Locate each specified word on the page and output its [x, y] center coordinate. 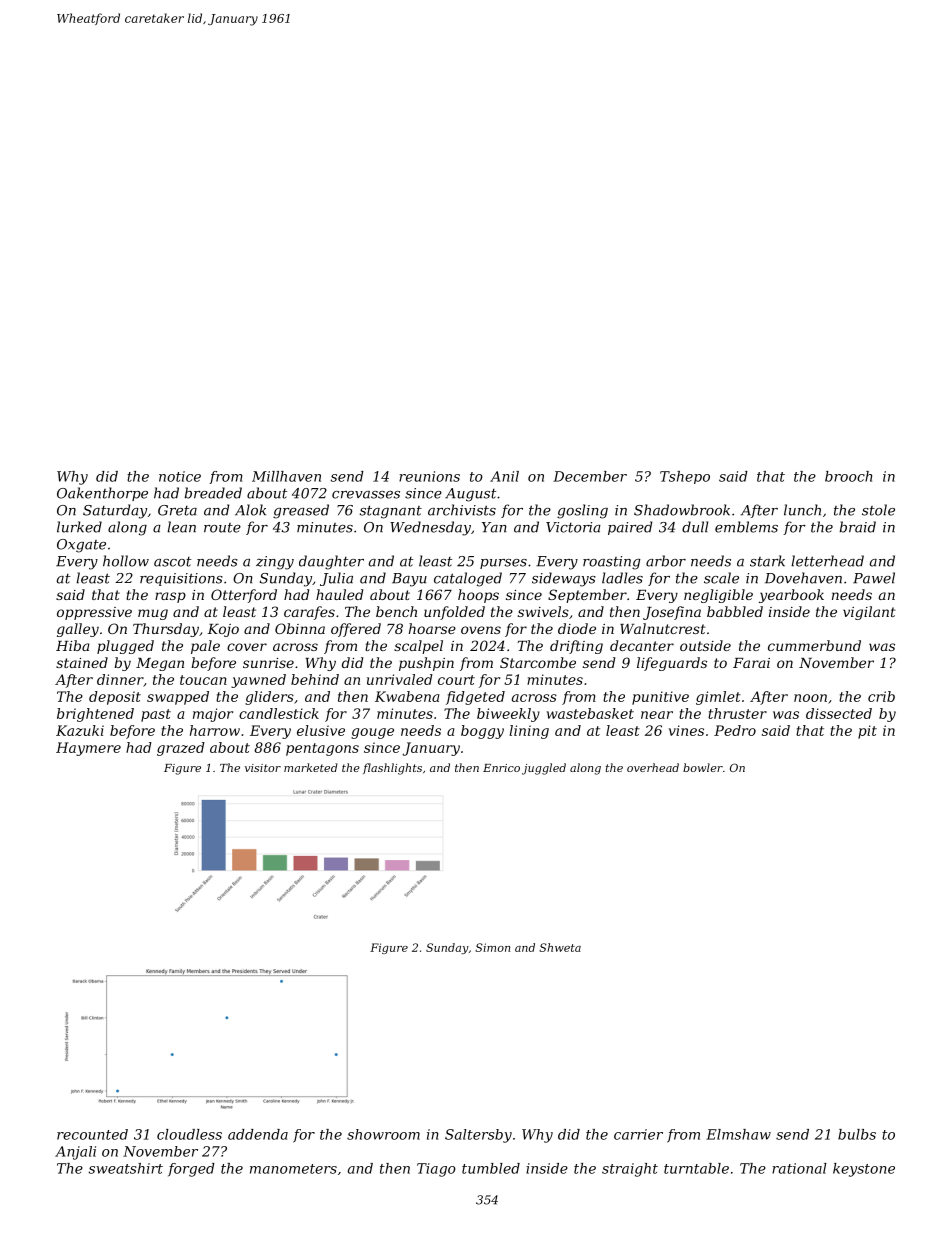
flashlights [392, 769]
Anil [504, 476]
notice [180, 476]
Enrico [501, 768]
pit [867, 732]
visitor [263, 768]
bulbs [857, 1134]
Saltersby [478, 1136]
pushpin [426, 664]
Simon [492, 947]
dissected [839, 713]
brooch [848, 476]
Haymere [88, 749]
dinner [120, 680]
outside [705, 645]
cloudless [189, 1134]
